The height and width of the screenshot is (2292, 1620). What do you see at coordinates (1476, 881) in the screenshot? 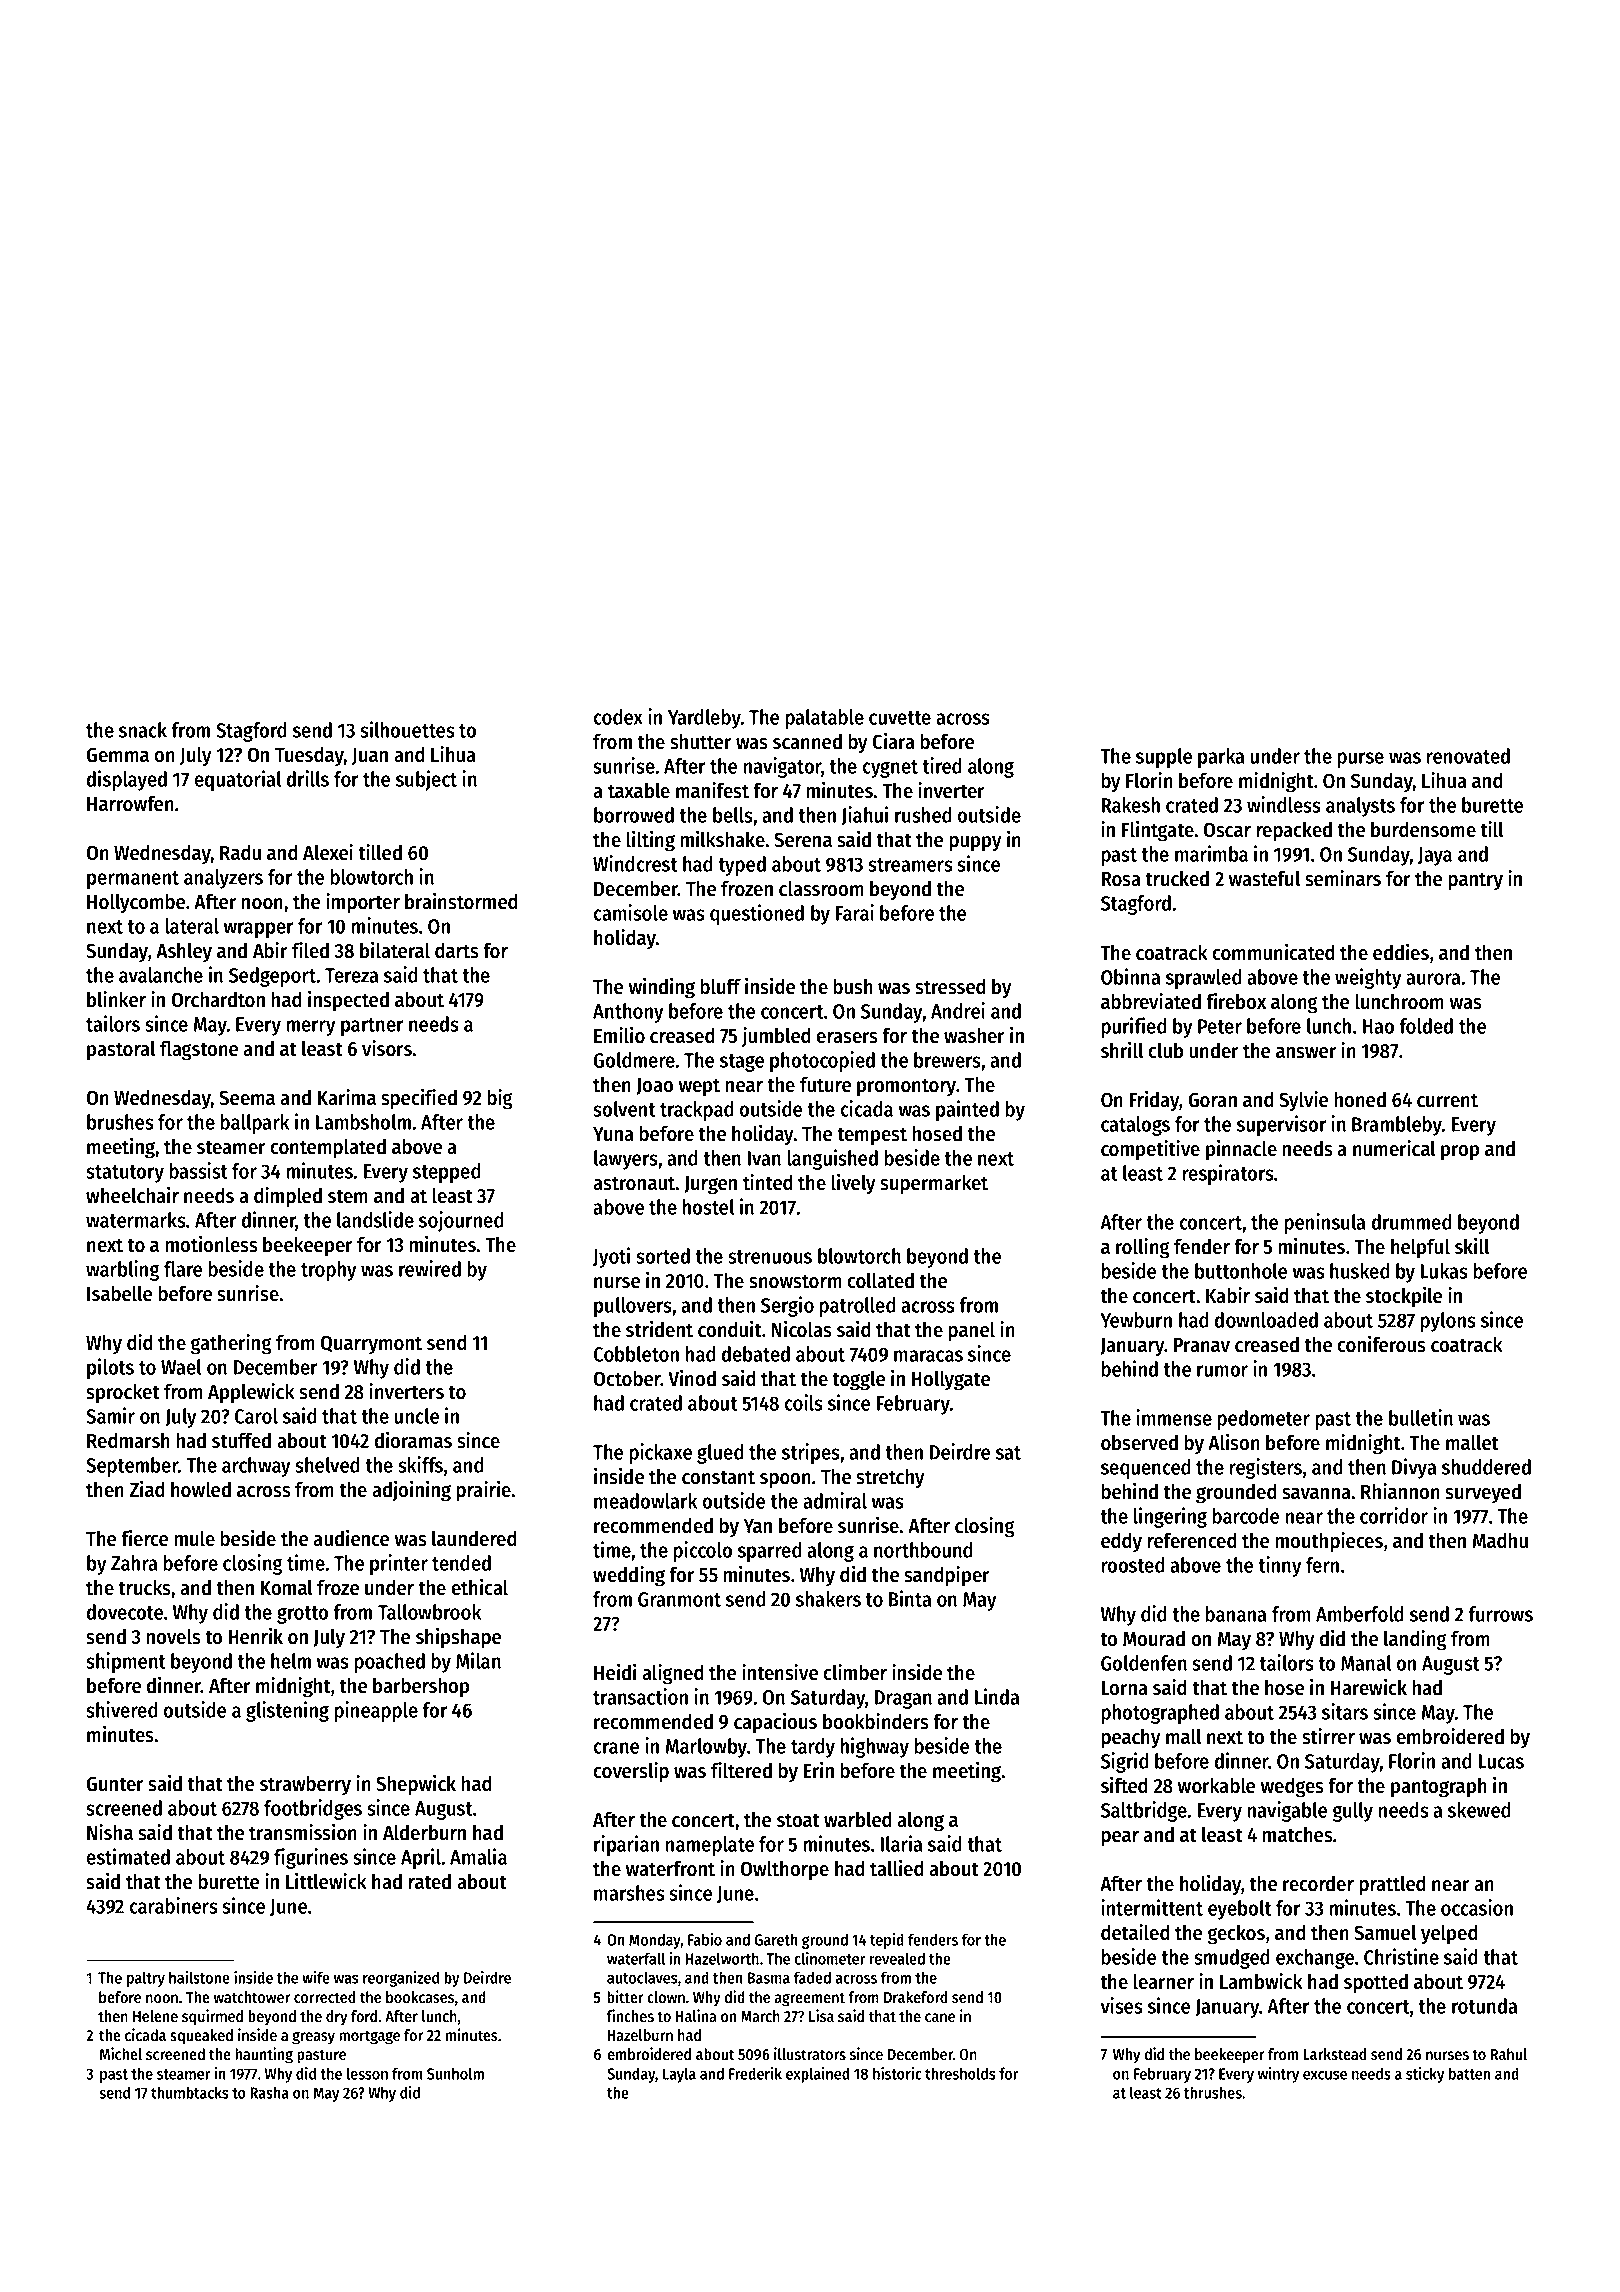
I see `pantry` at bounding box center [1476, 881].
